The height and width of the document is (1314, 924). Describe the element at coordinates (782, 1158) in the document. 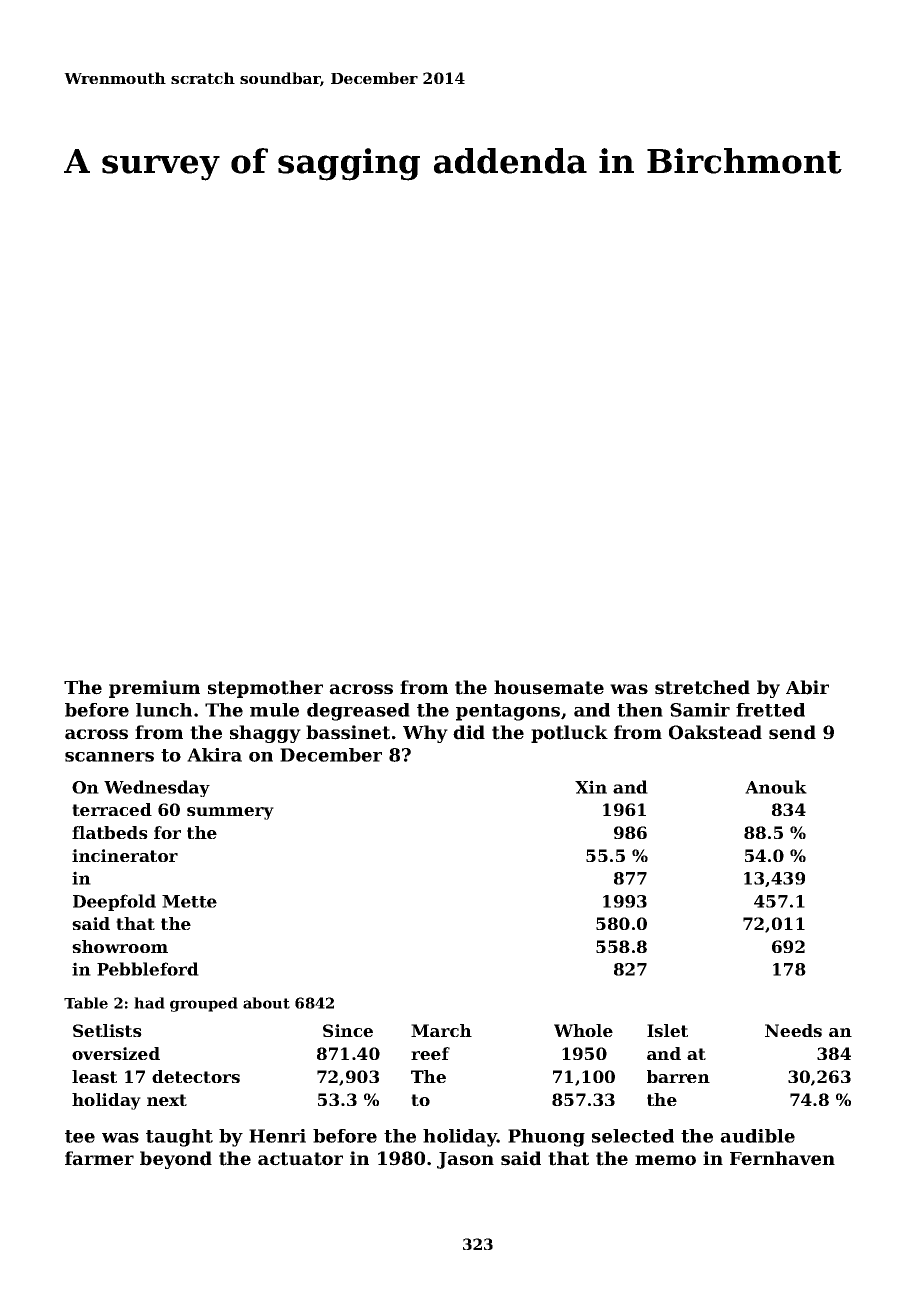

I see `Fernhaven` at that location.
